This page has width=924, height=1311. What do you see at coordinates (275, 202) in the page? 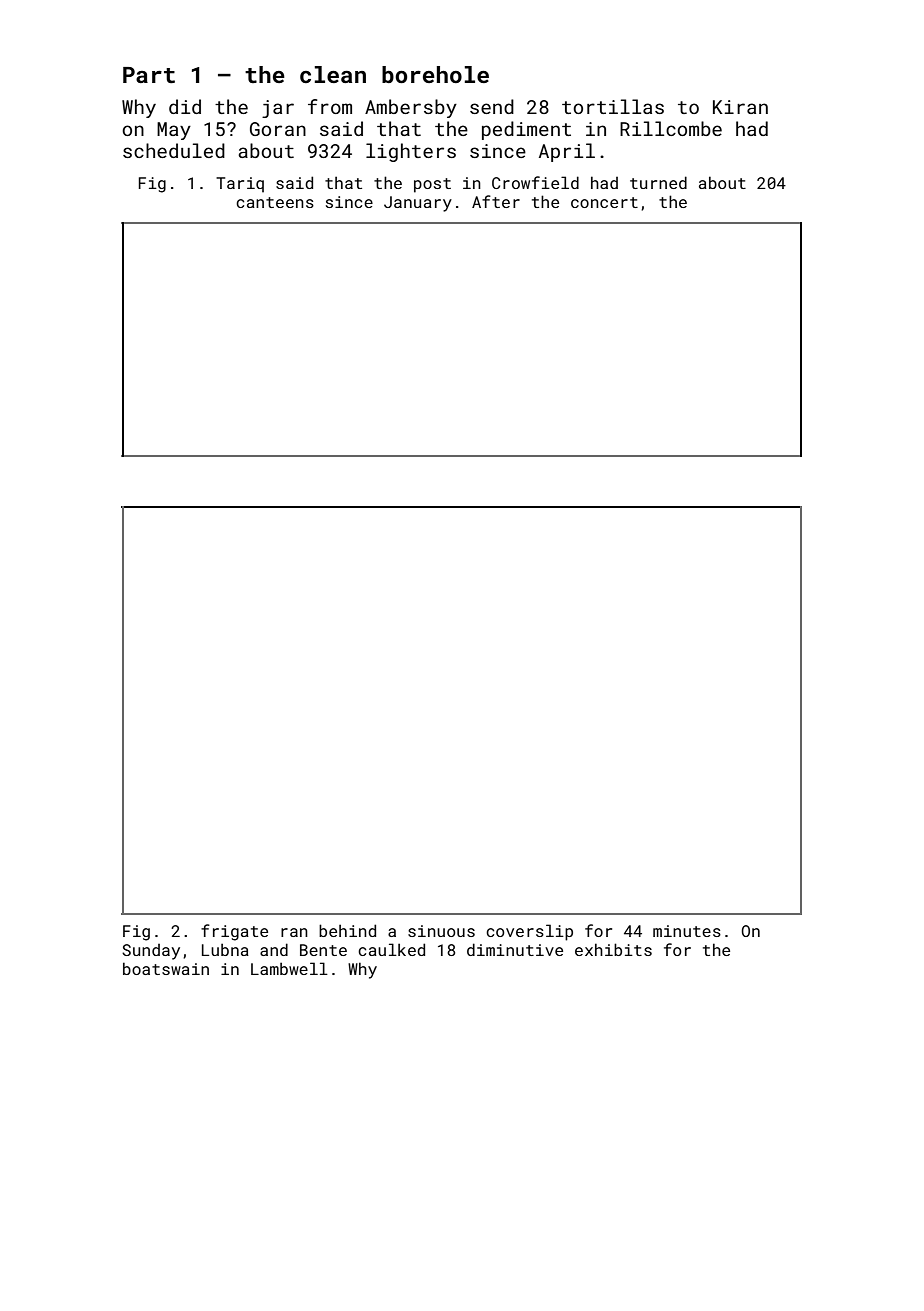
I see `canteens` at bounding box center [275, 202].
